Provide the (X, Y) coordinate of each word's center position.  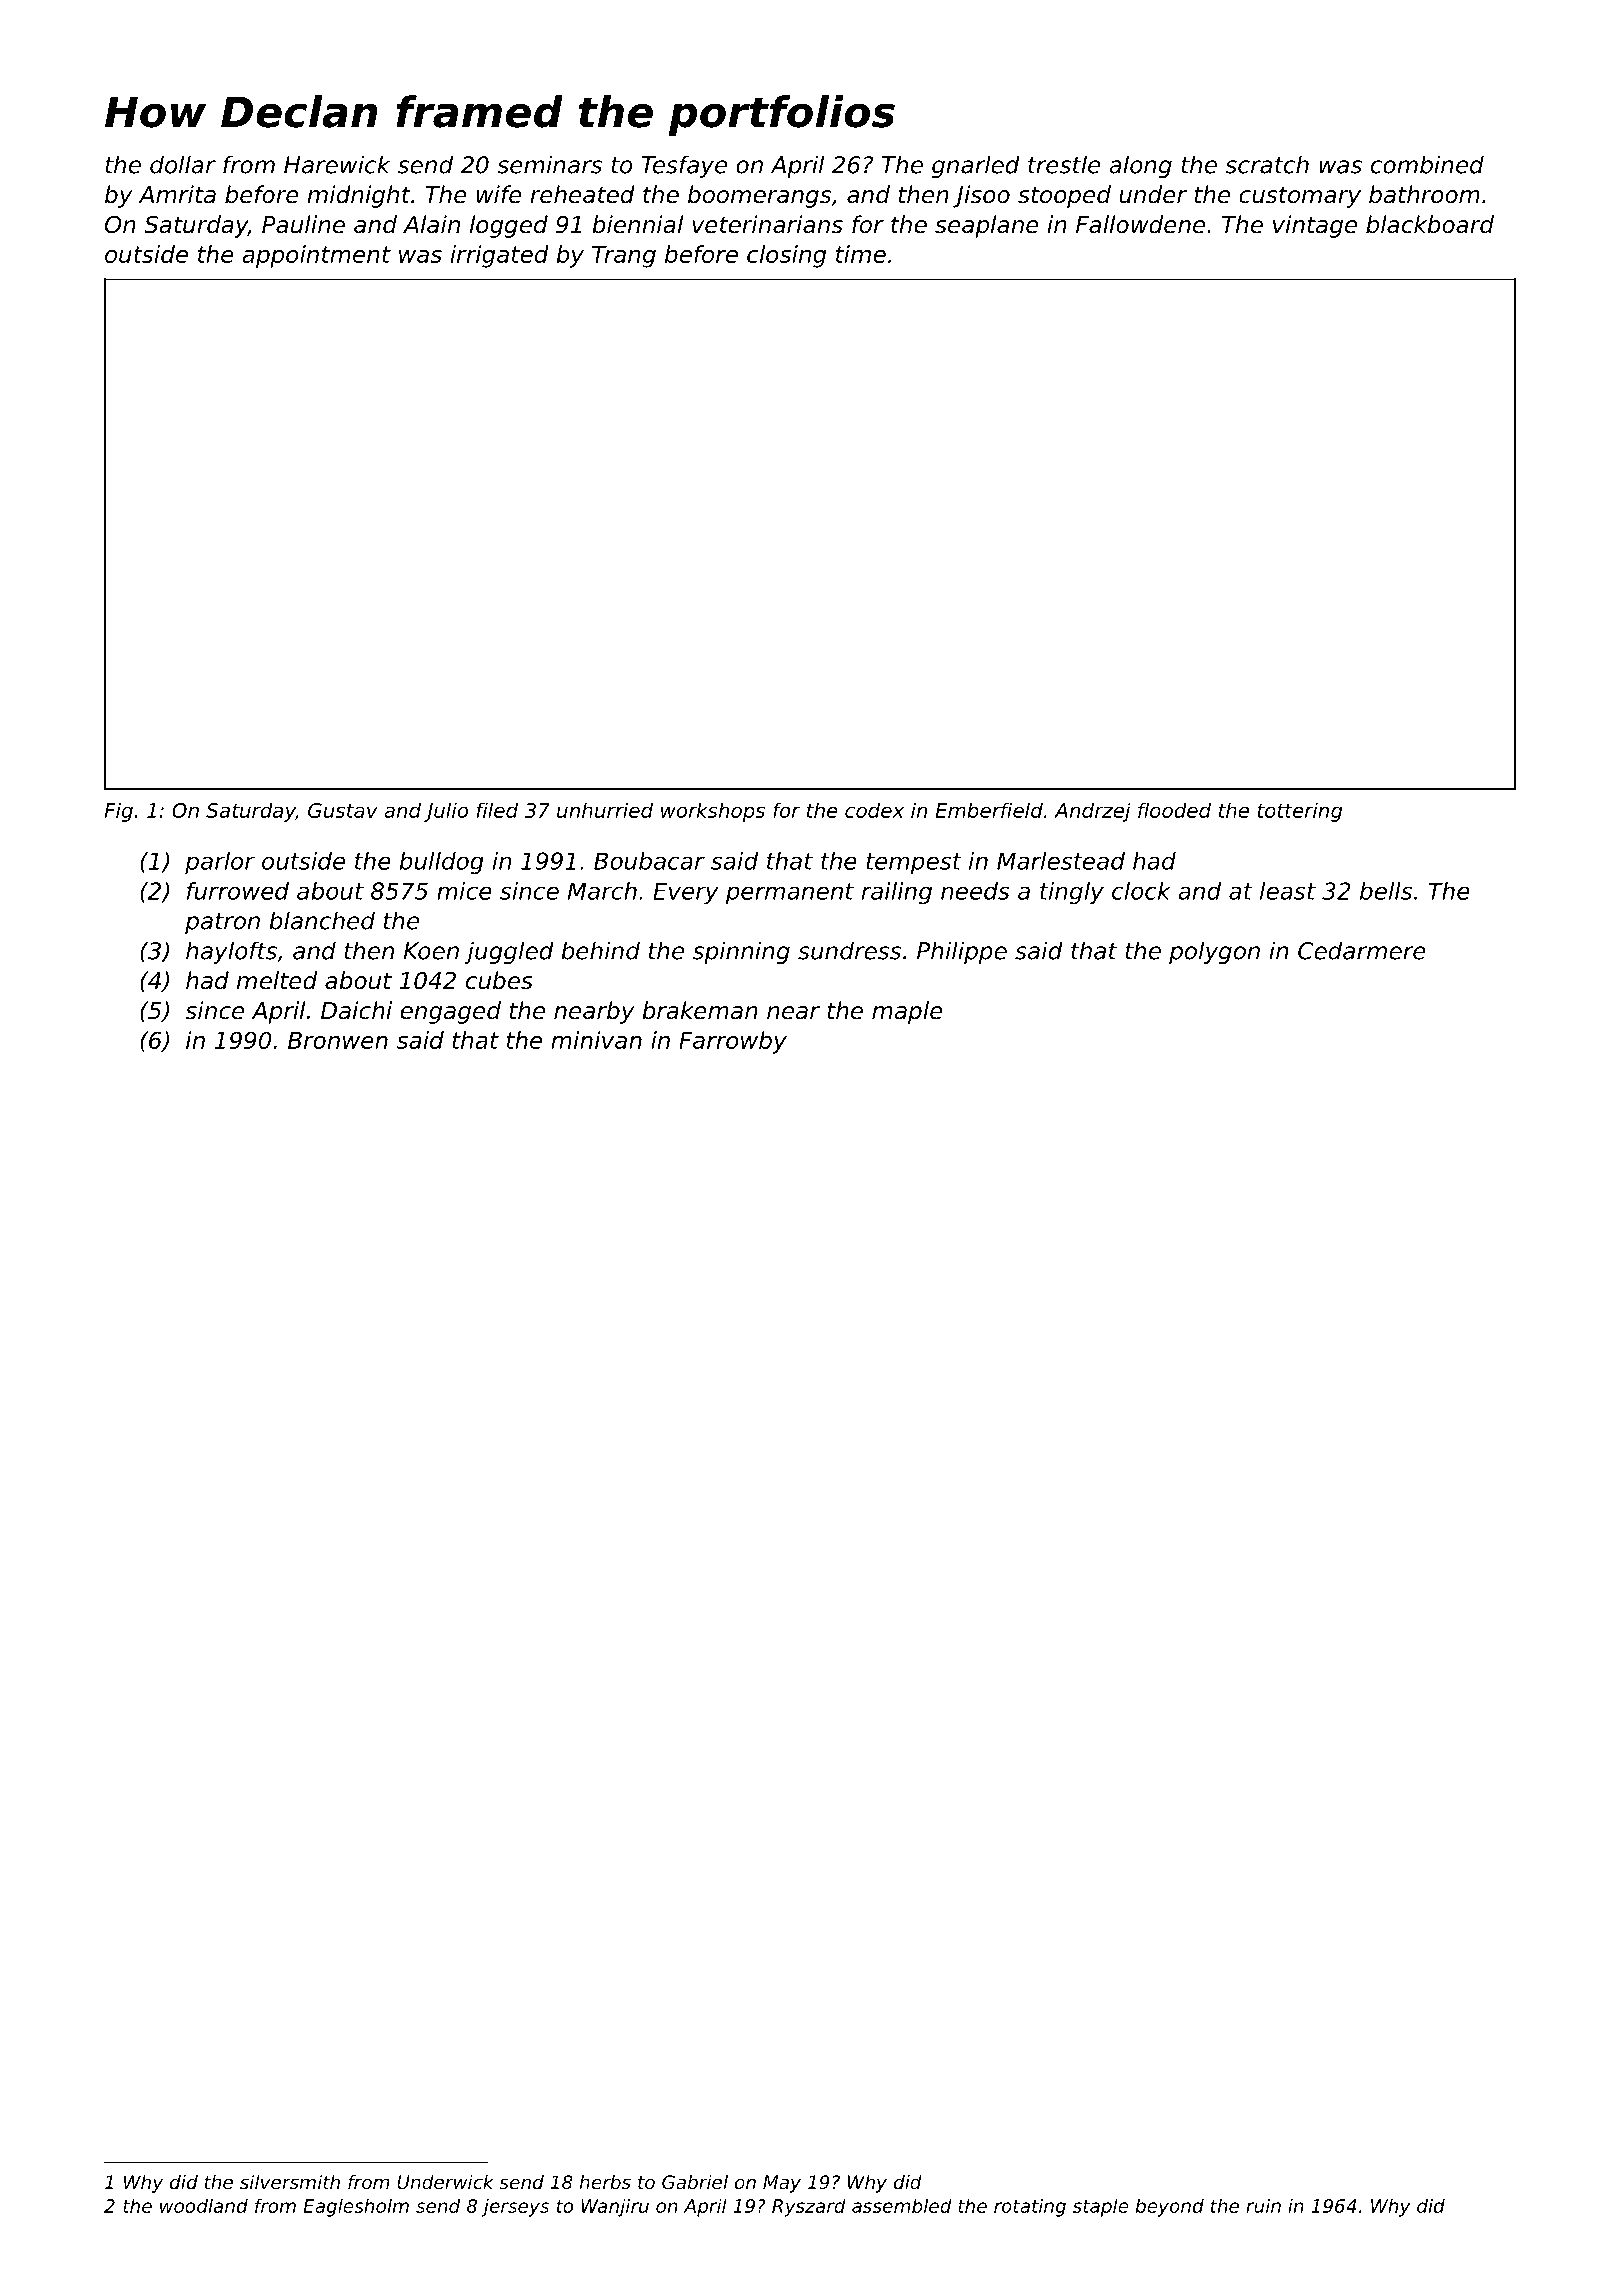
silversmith (290, 2182)
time (861, 254)
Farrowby (733, 1042)
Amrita (177, 194)
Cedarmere (1362, 950)
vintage (1315, 226)
